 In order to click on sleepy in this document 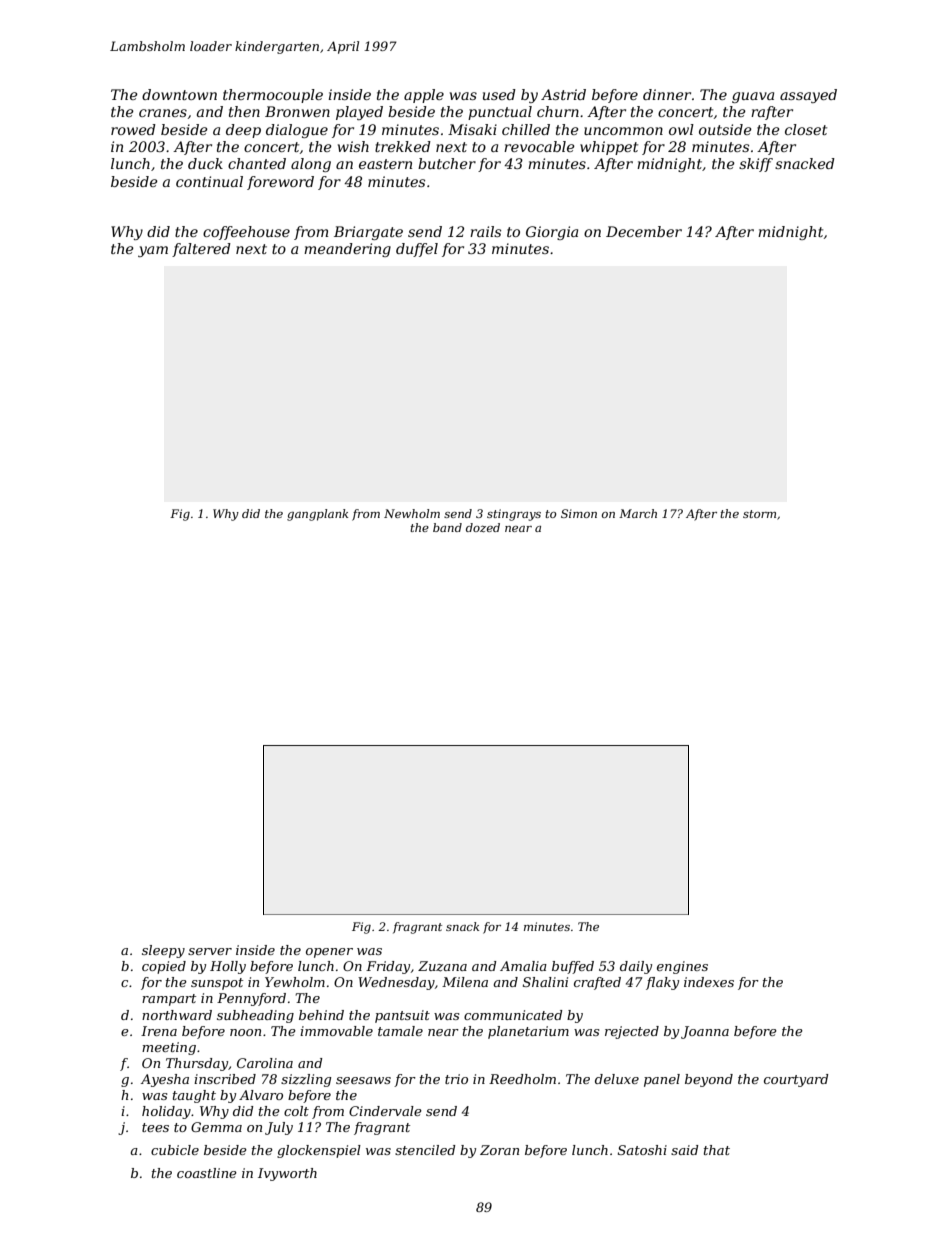, I will do `click(163, 951)`.
